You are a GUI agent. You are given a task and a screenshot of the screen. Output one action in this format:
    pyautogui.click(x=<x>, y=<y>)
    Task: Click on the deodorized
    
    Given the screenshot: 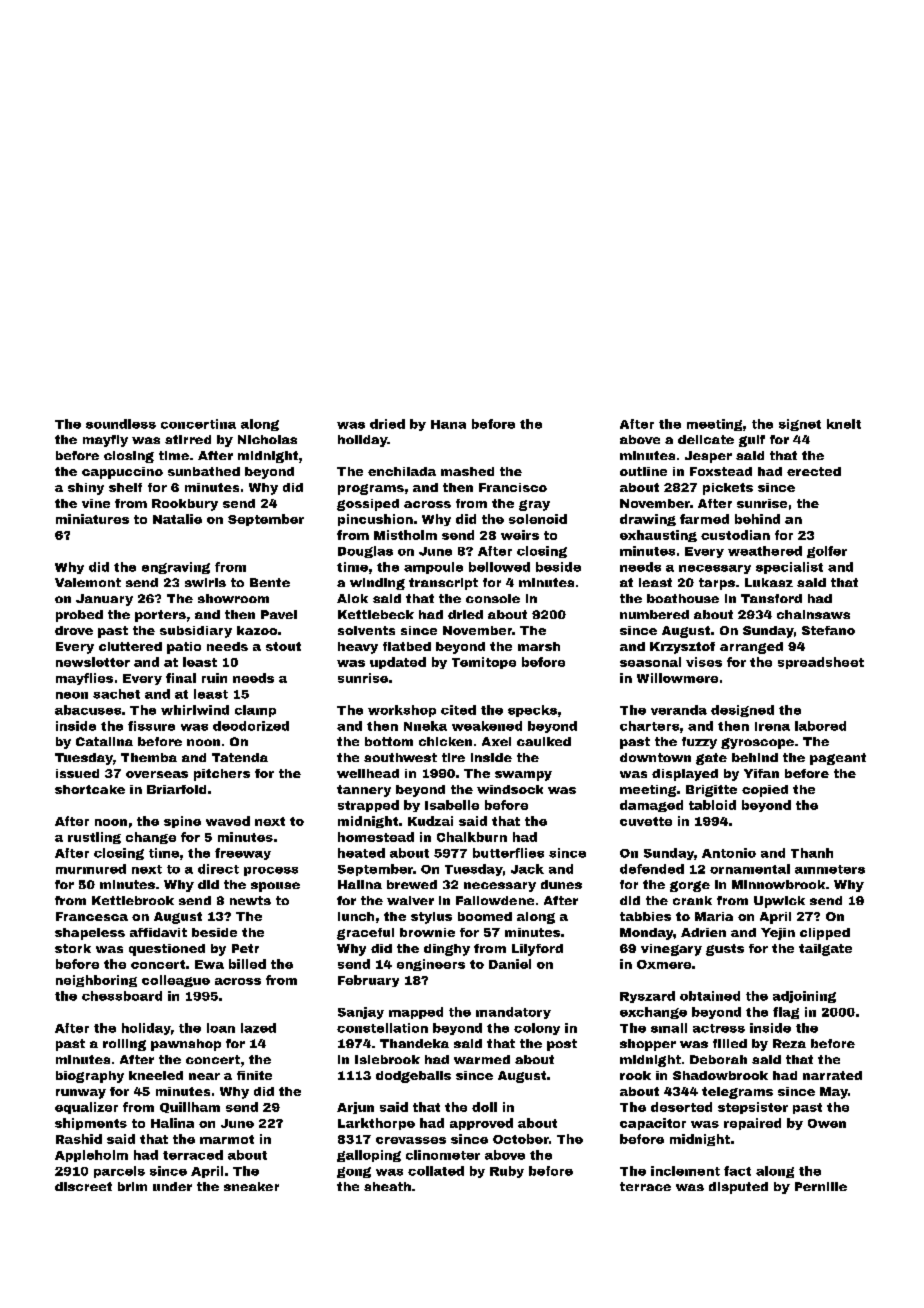 What is the action you would take?
    pyautogui.click(x=251, y=726)
